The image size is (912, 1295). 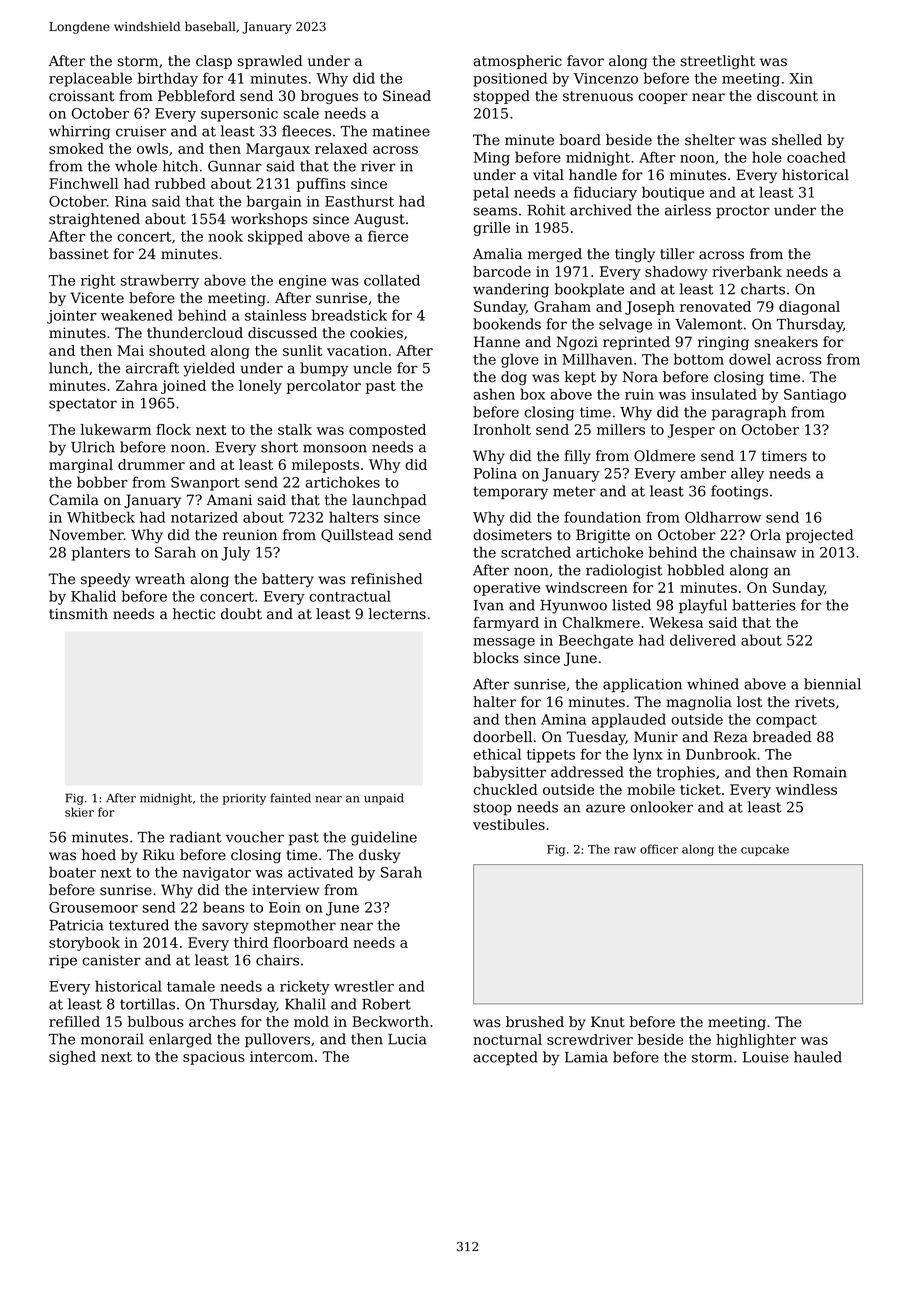 I want to click on hauled, so click(x=818, y=1057).
